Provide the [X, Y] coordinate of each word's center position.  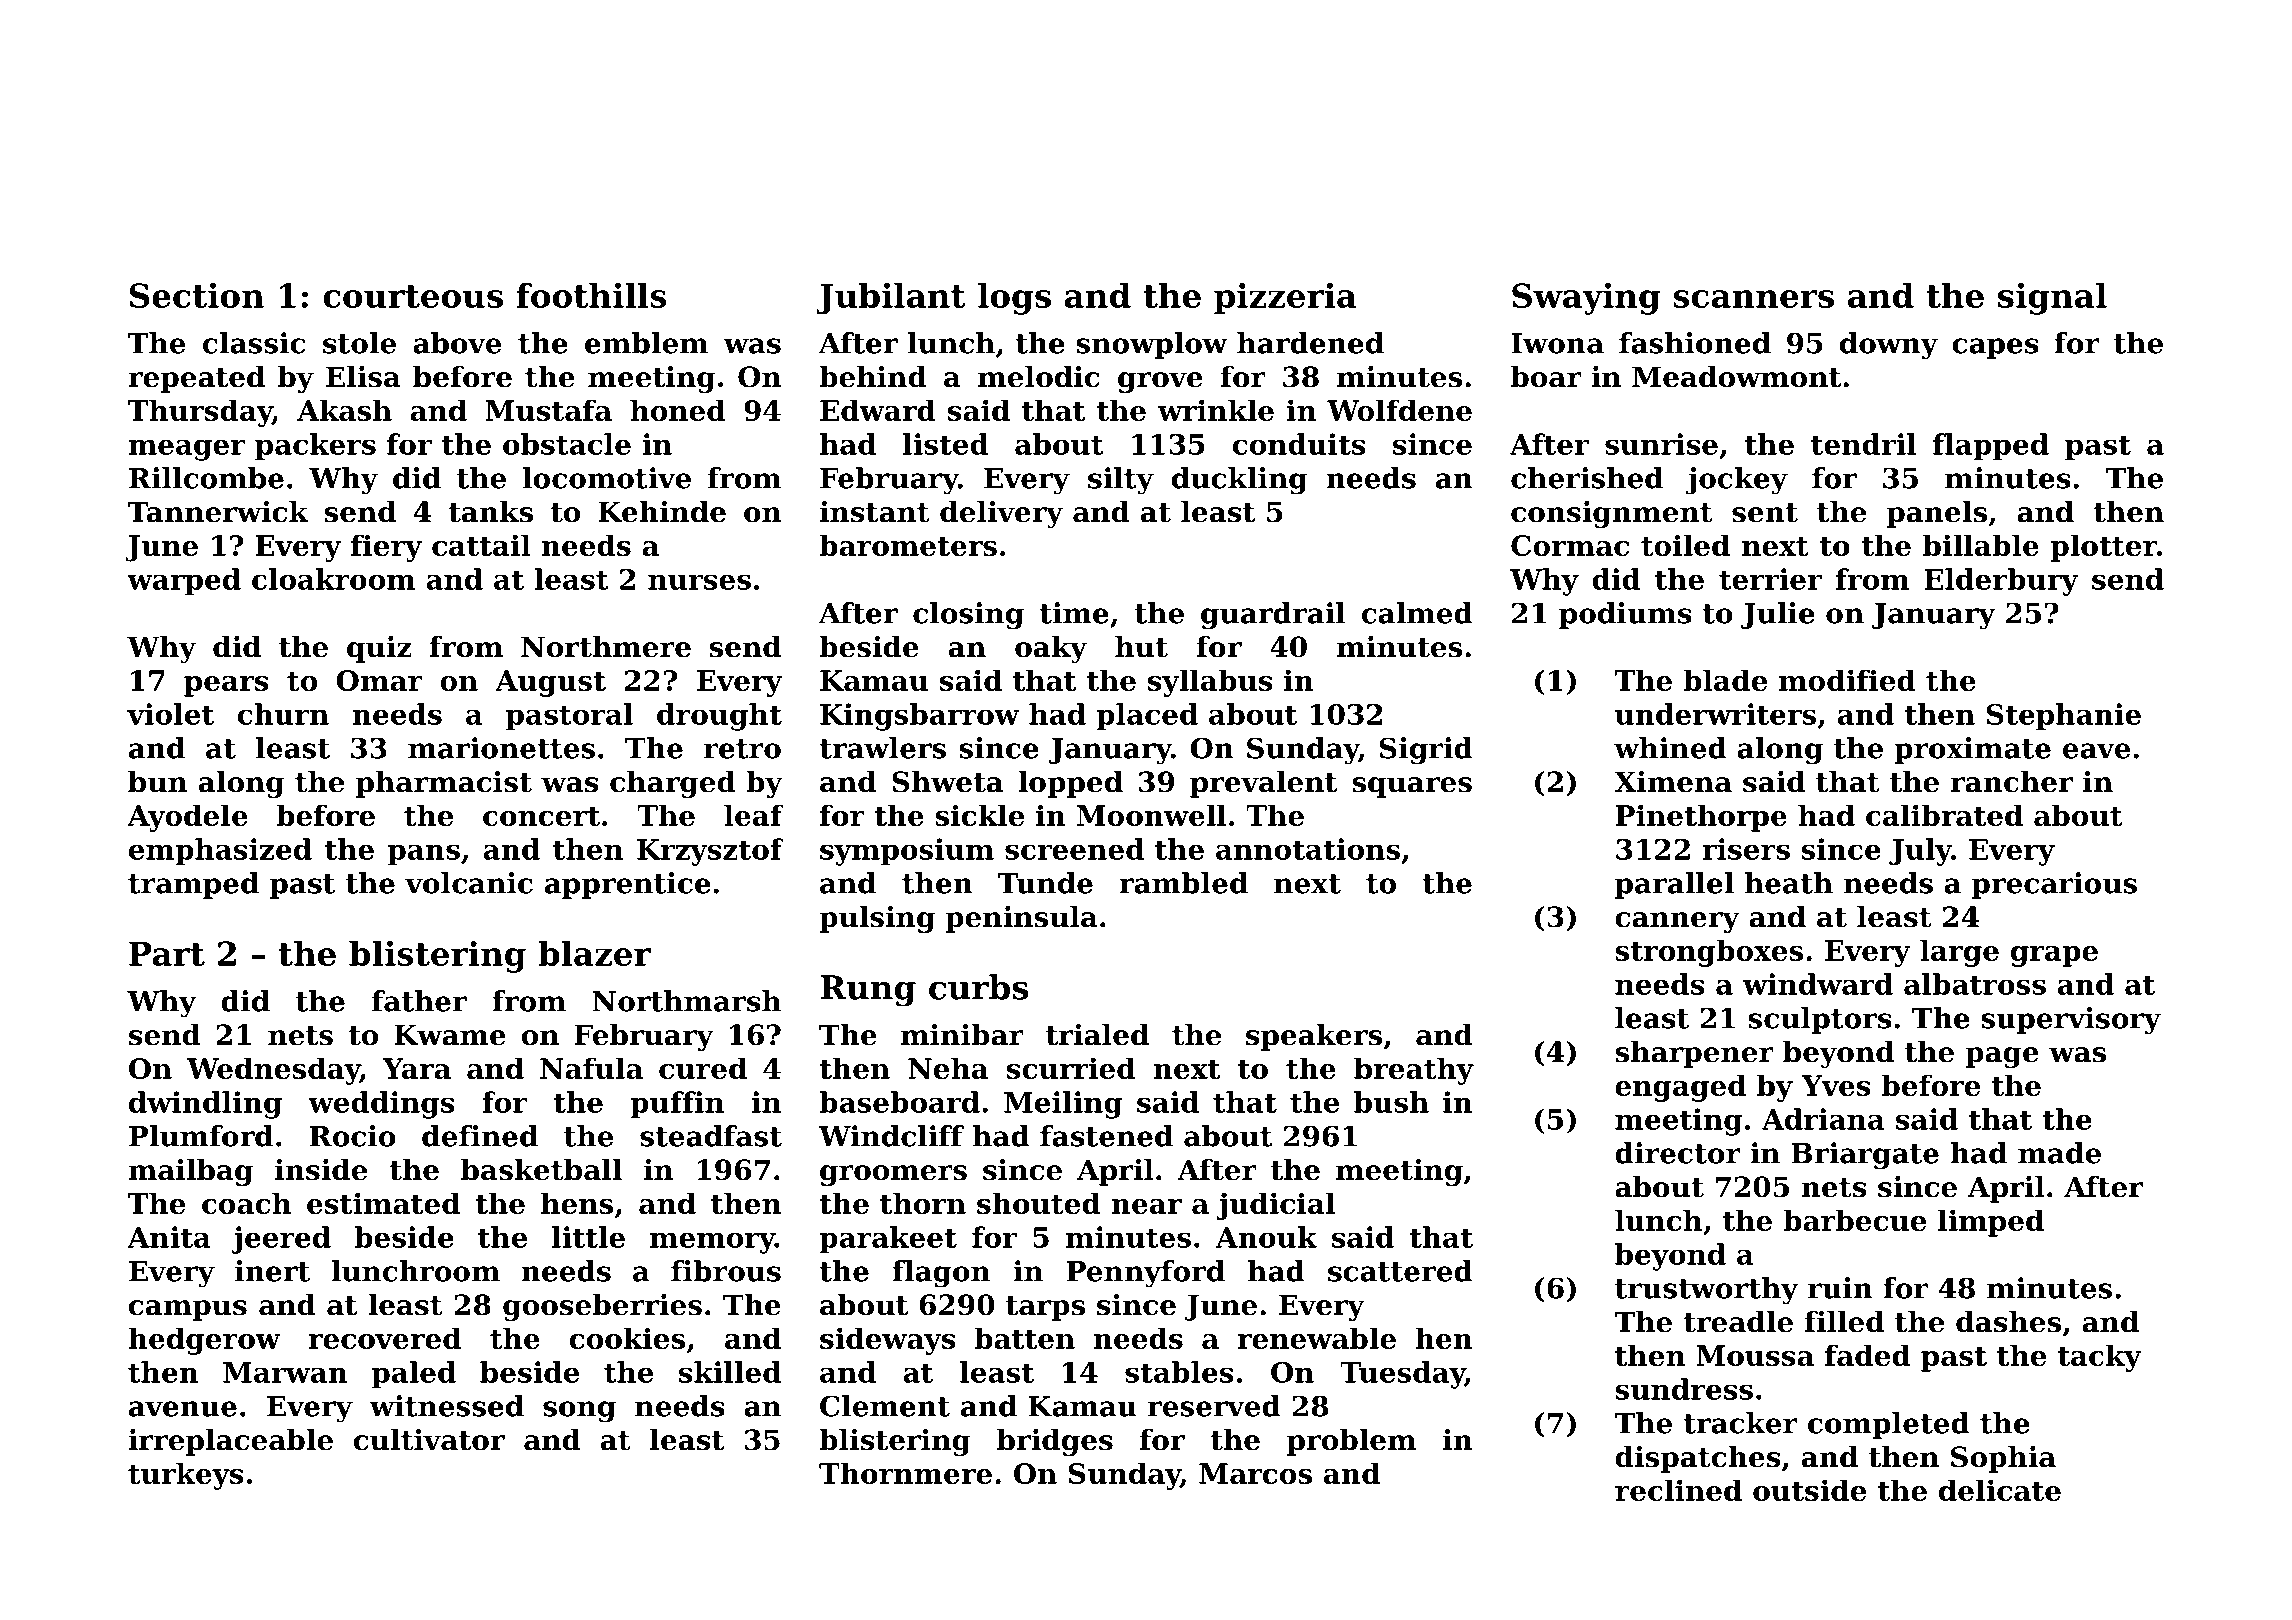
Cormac [1570, 545]
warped [184, 581]
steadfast [711, 1136]
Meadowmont [1736, 377]
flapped [1991, 446]
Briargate [1865, 1156]
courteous [413, 296]
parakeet [888, 1240]
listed [946, 444]
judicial [1276, 1206]
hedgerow [204, 1341]
